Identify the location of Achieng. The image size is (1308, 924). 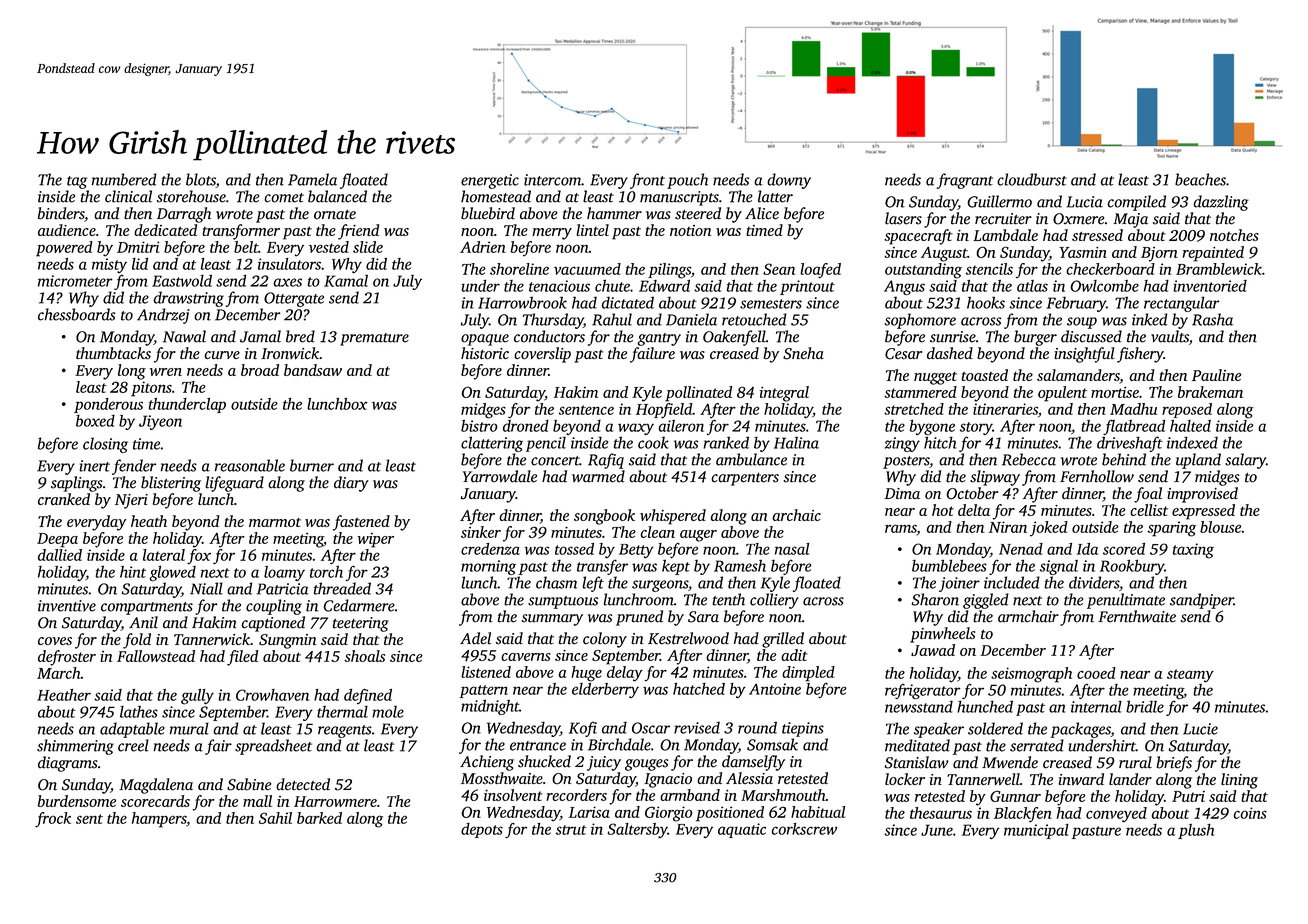
(487, 763).
